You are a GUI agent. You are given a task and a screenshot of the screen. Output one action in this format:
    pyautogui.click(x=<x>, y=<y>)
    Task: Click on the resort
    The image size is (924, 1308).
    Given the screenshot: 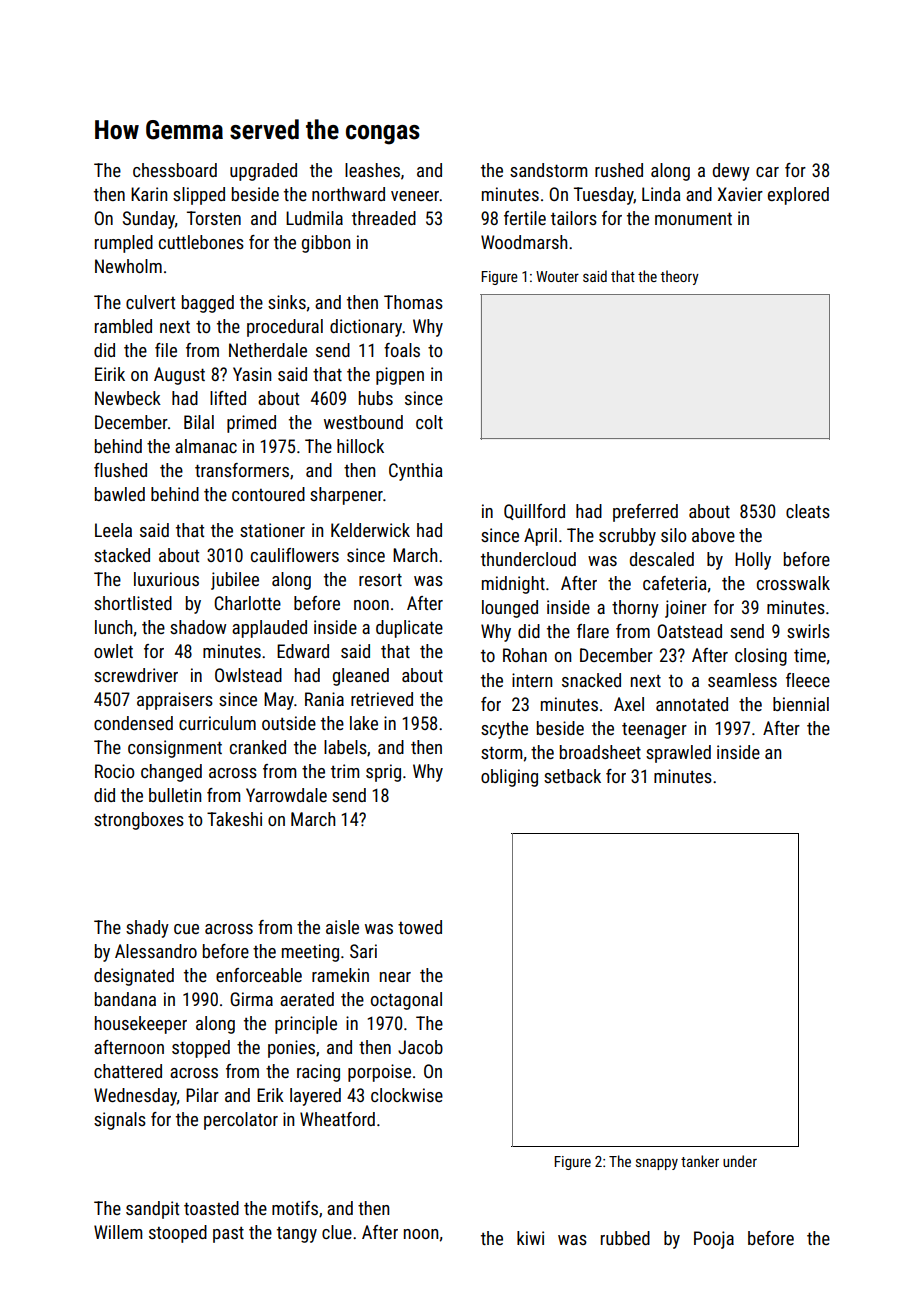 What is the action you would take?
    pyautogui.click(x=380, y=580)
